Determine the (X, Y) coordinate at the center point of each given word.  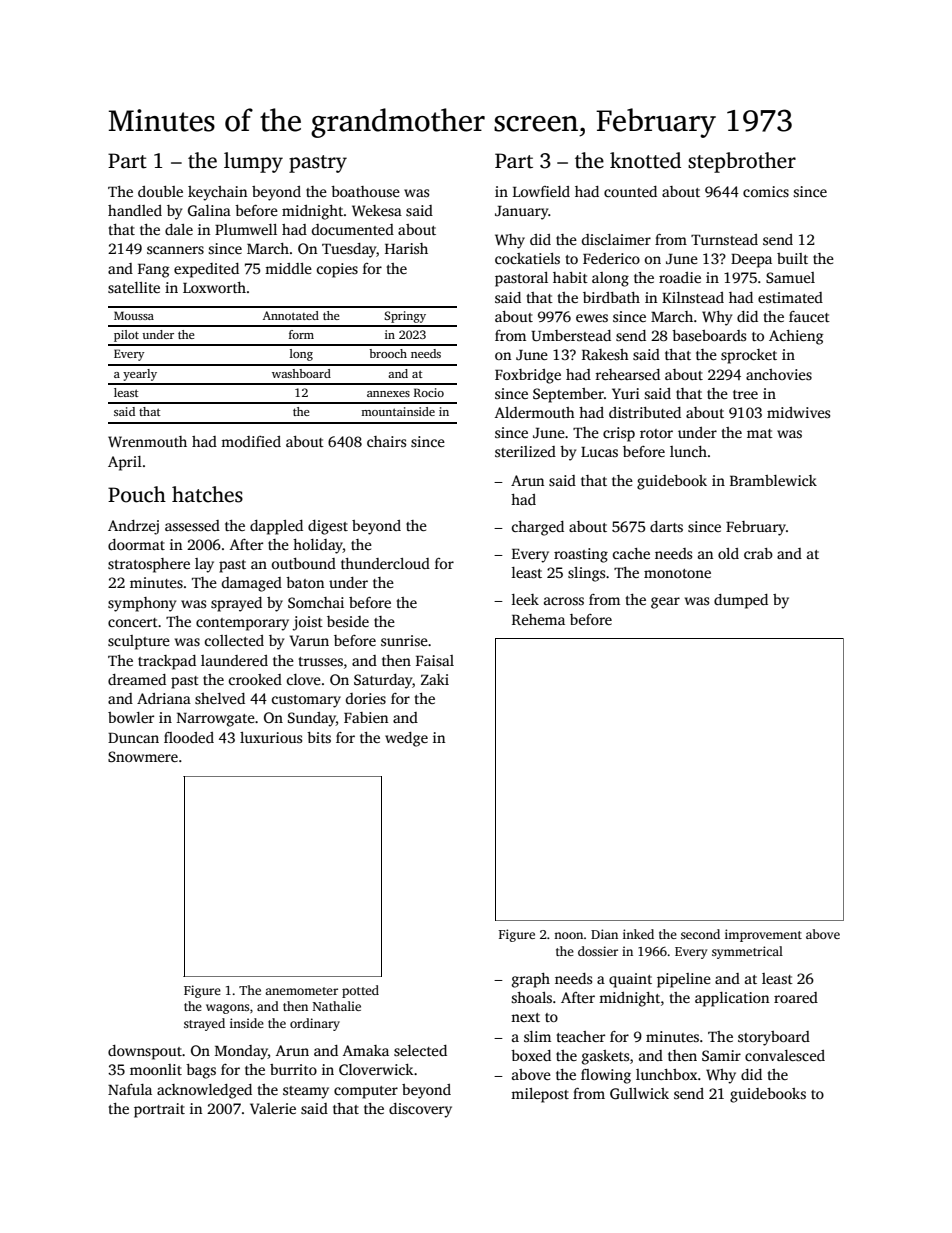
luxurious (271, 737)
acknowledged (204, 1091)
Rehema (538, 619)
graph (531, 980)
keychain (217, 193)
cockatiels (527, 258)
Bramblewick (773, 480)
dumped (741, 601)
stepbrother (742, 162)
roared (796, 997)
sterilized (525, 451)
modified (251, 441)
